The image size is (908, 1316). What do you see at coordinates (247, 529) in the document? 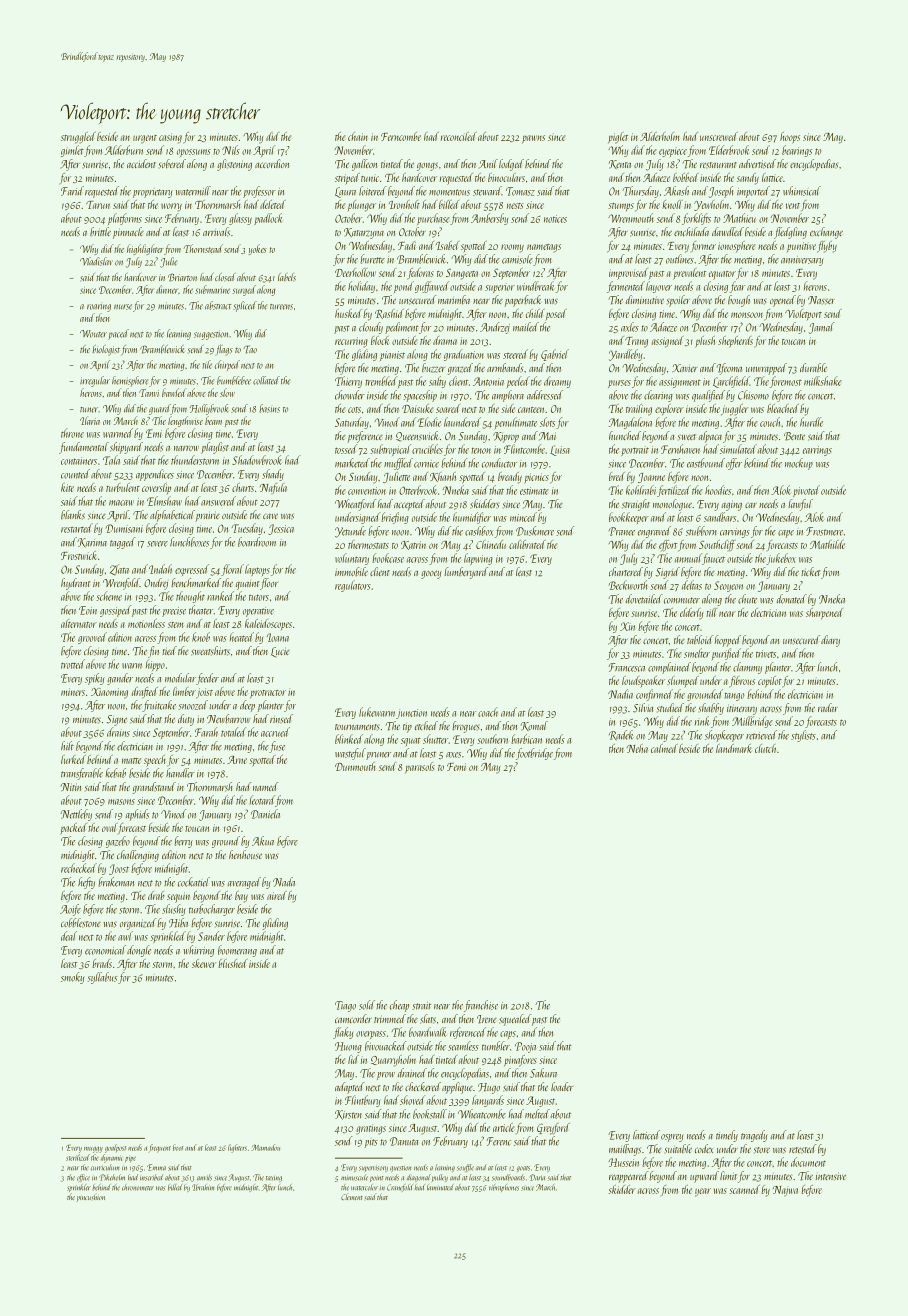
I see `Tuesday` at bounding box center [247, 529].
